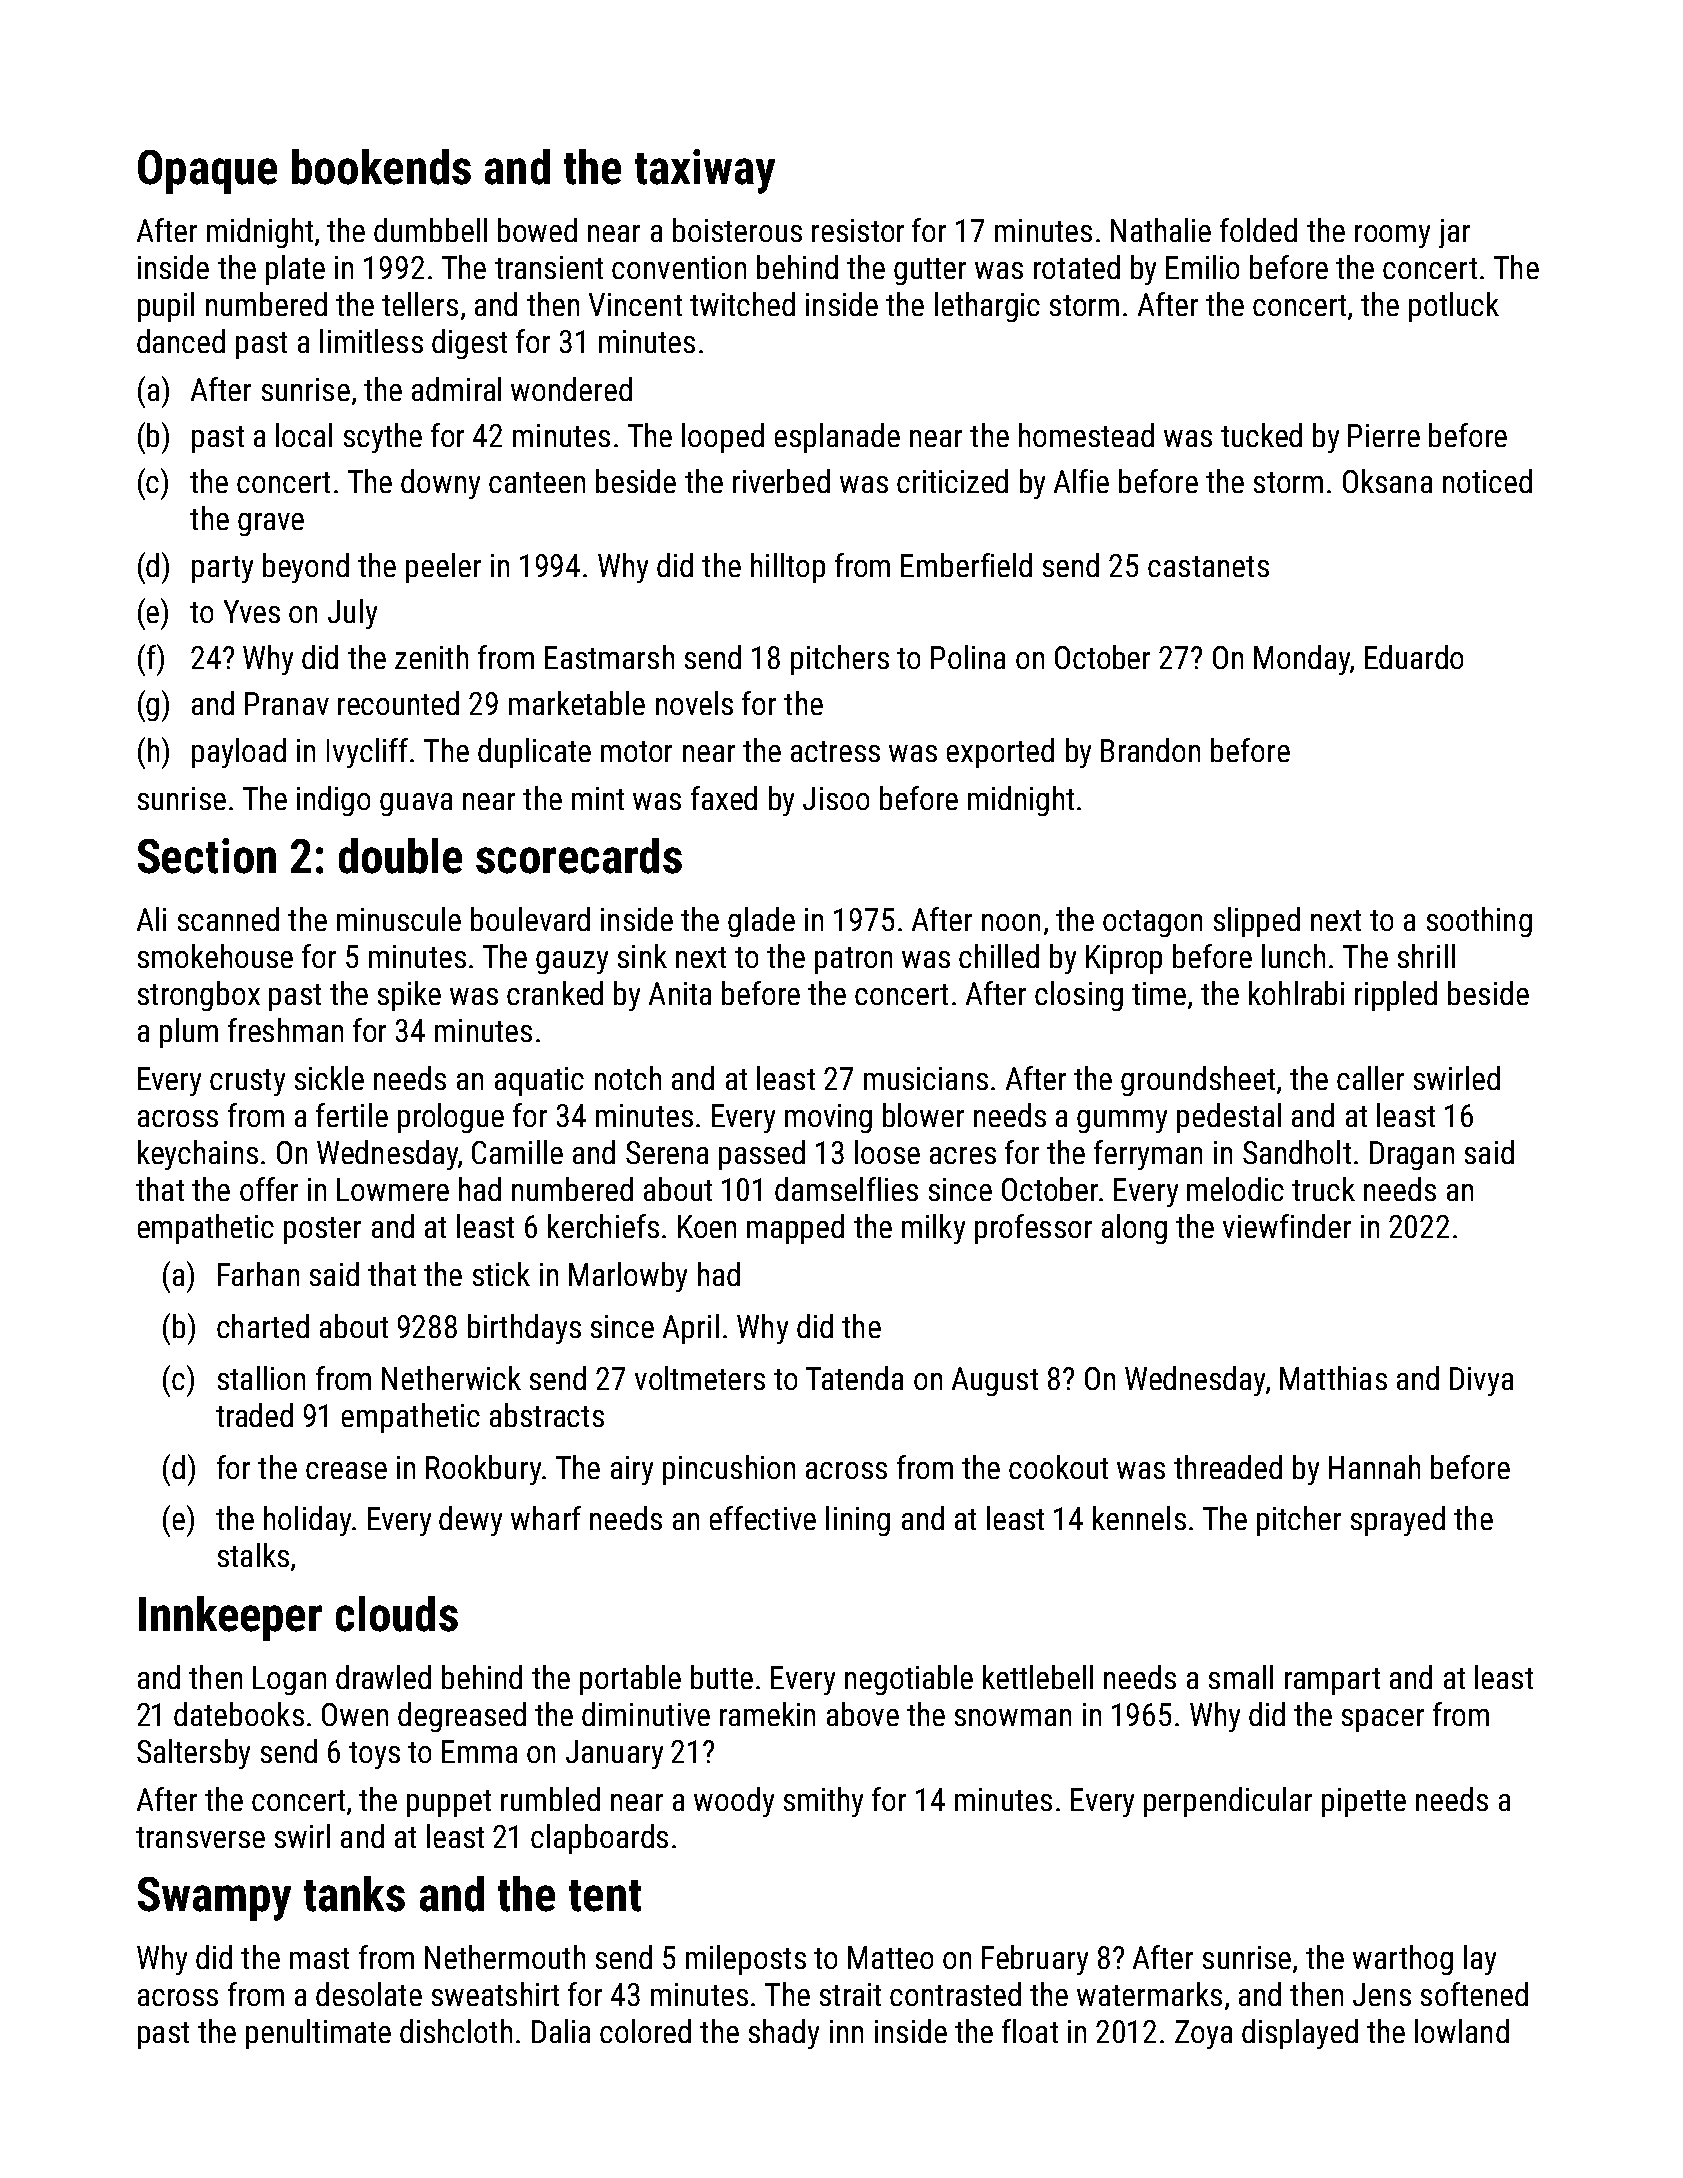 Image resolution: width=1683 pixels, height=2178 pixels. I want to click on Section, so click(207, 856).
